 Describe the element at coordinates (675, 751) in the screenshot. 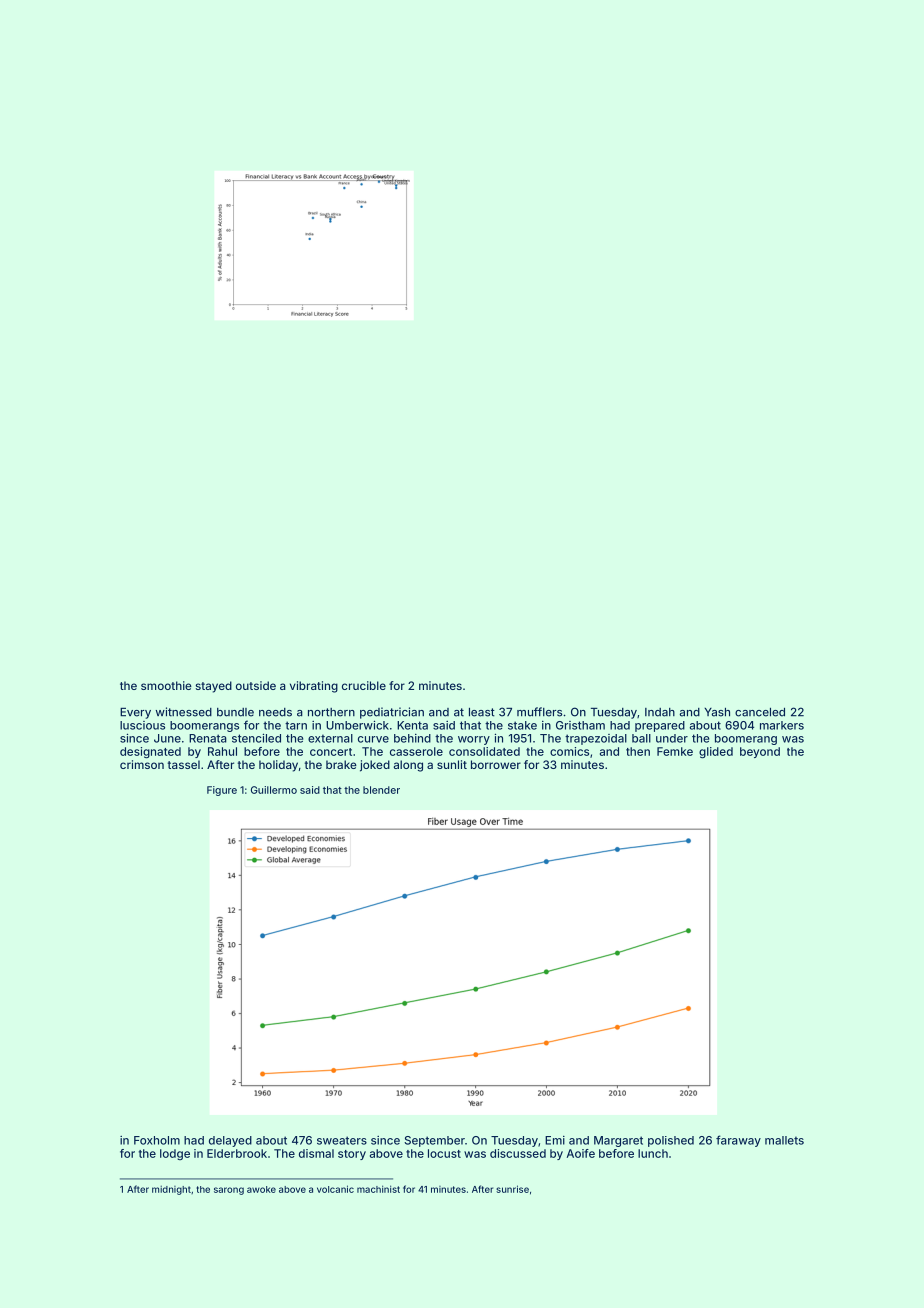

I see `Femke` at that location.
